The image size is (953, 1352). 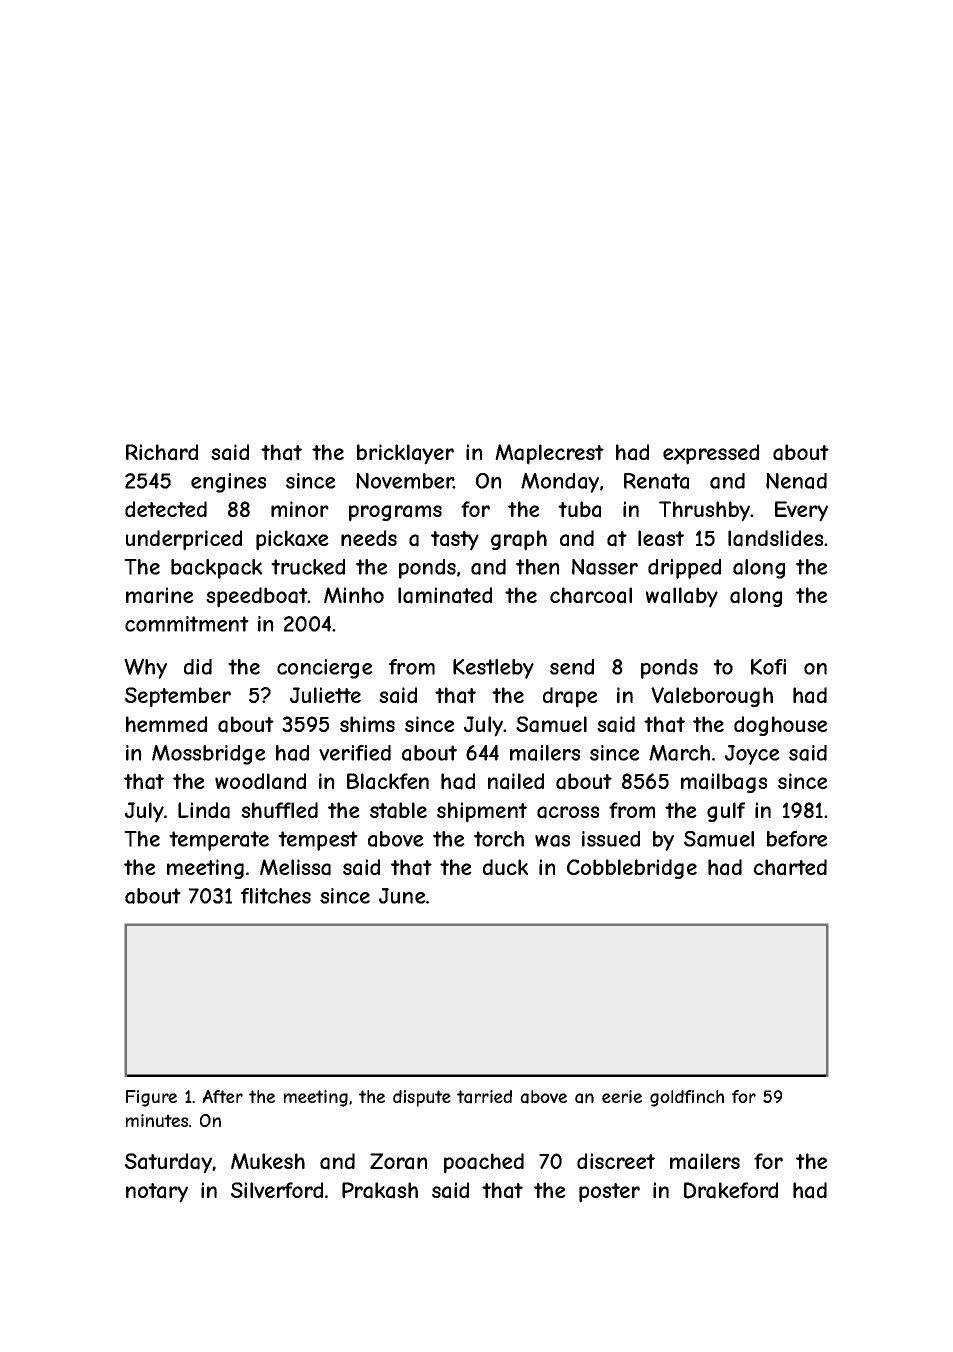 I want to click on goldfinch, so click(x=687, y=1098).
